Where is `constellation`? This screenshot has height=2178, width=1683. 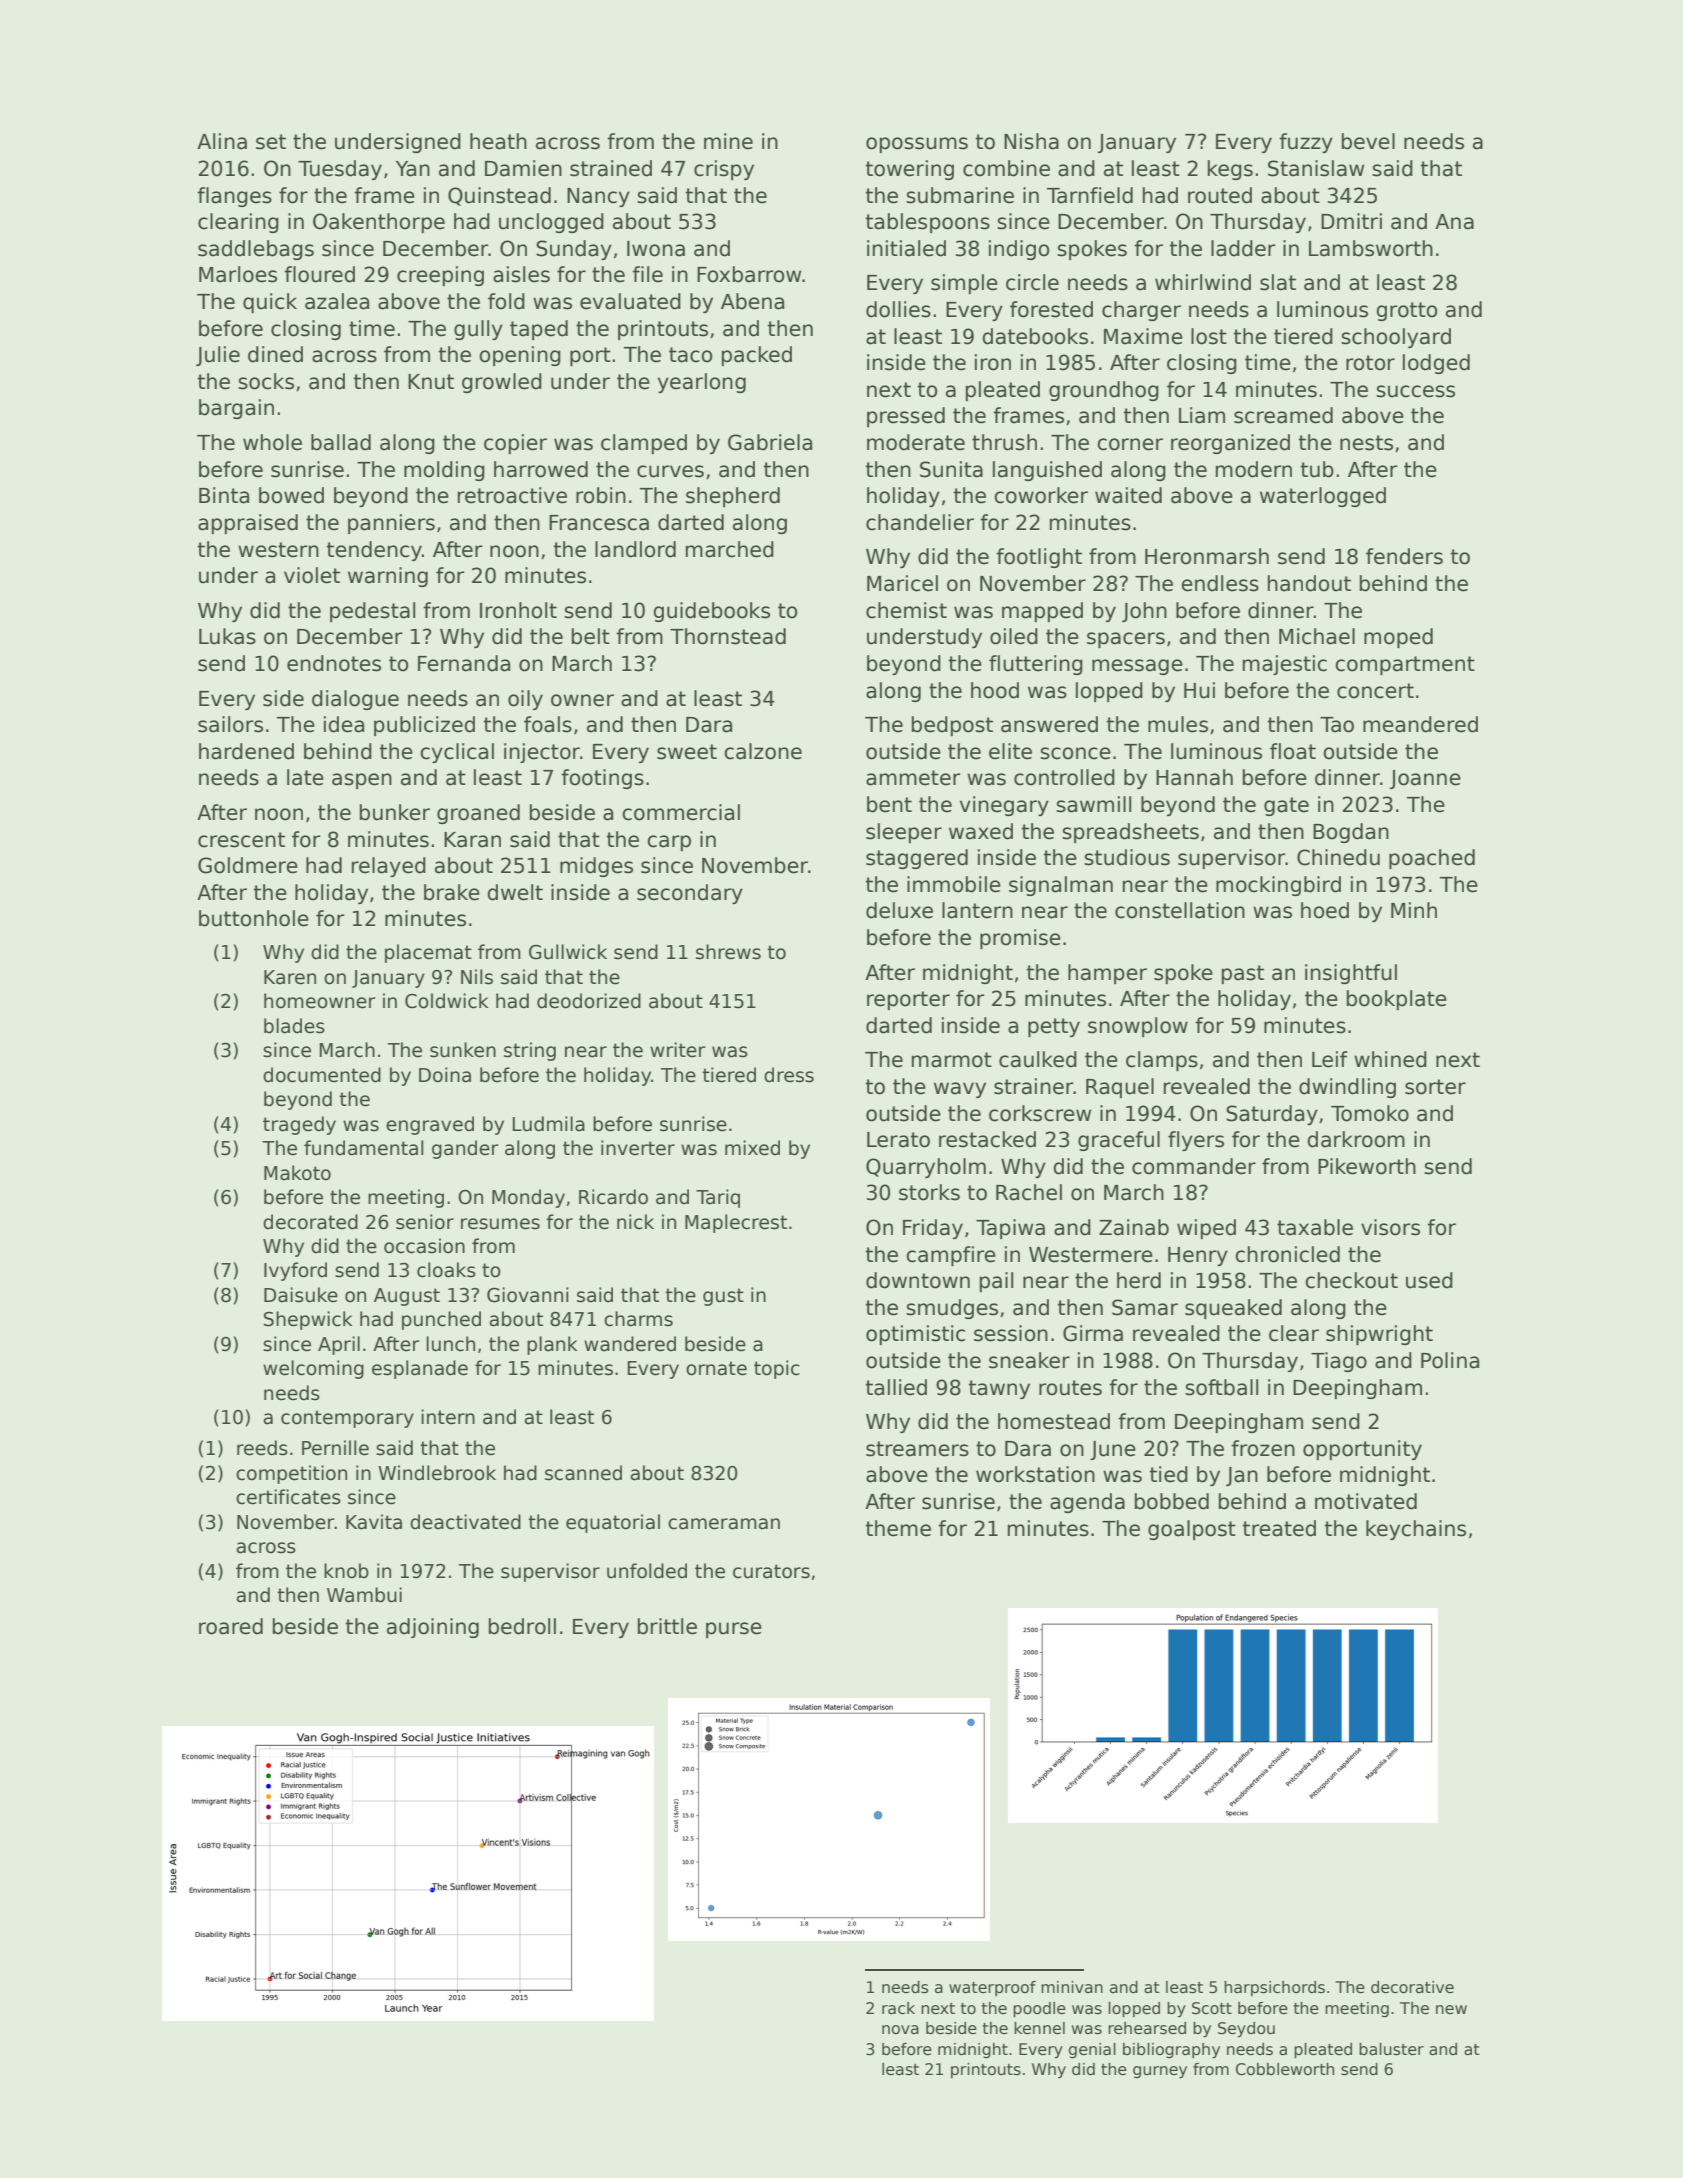
constellation is located at coordinates (1180, 910).
